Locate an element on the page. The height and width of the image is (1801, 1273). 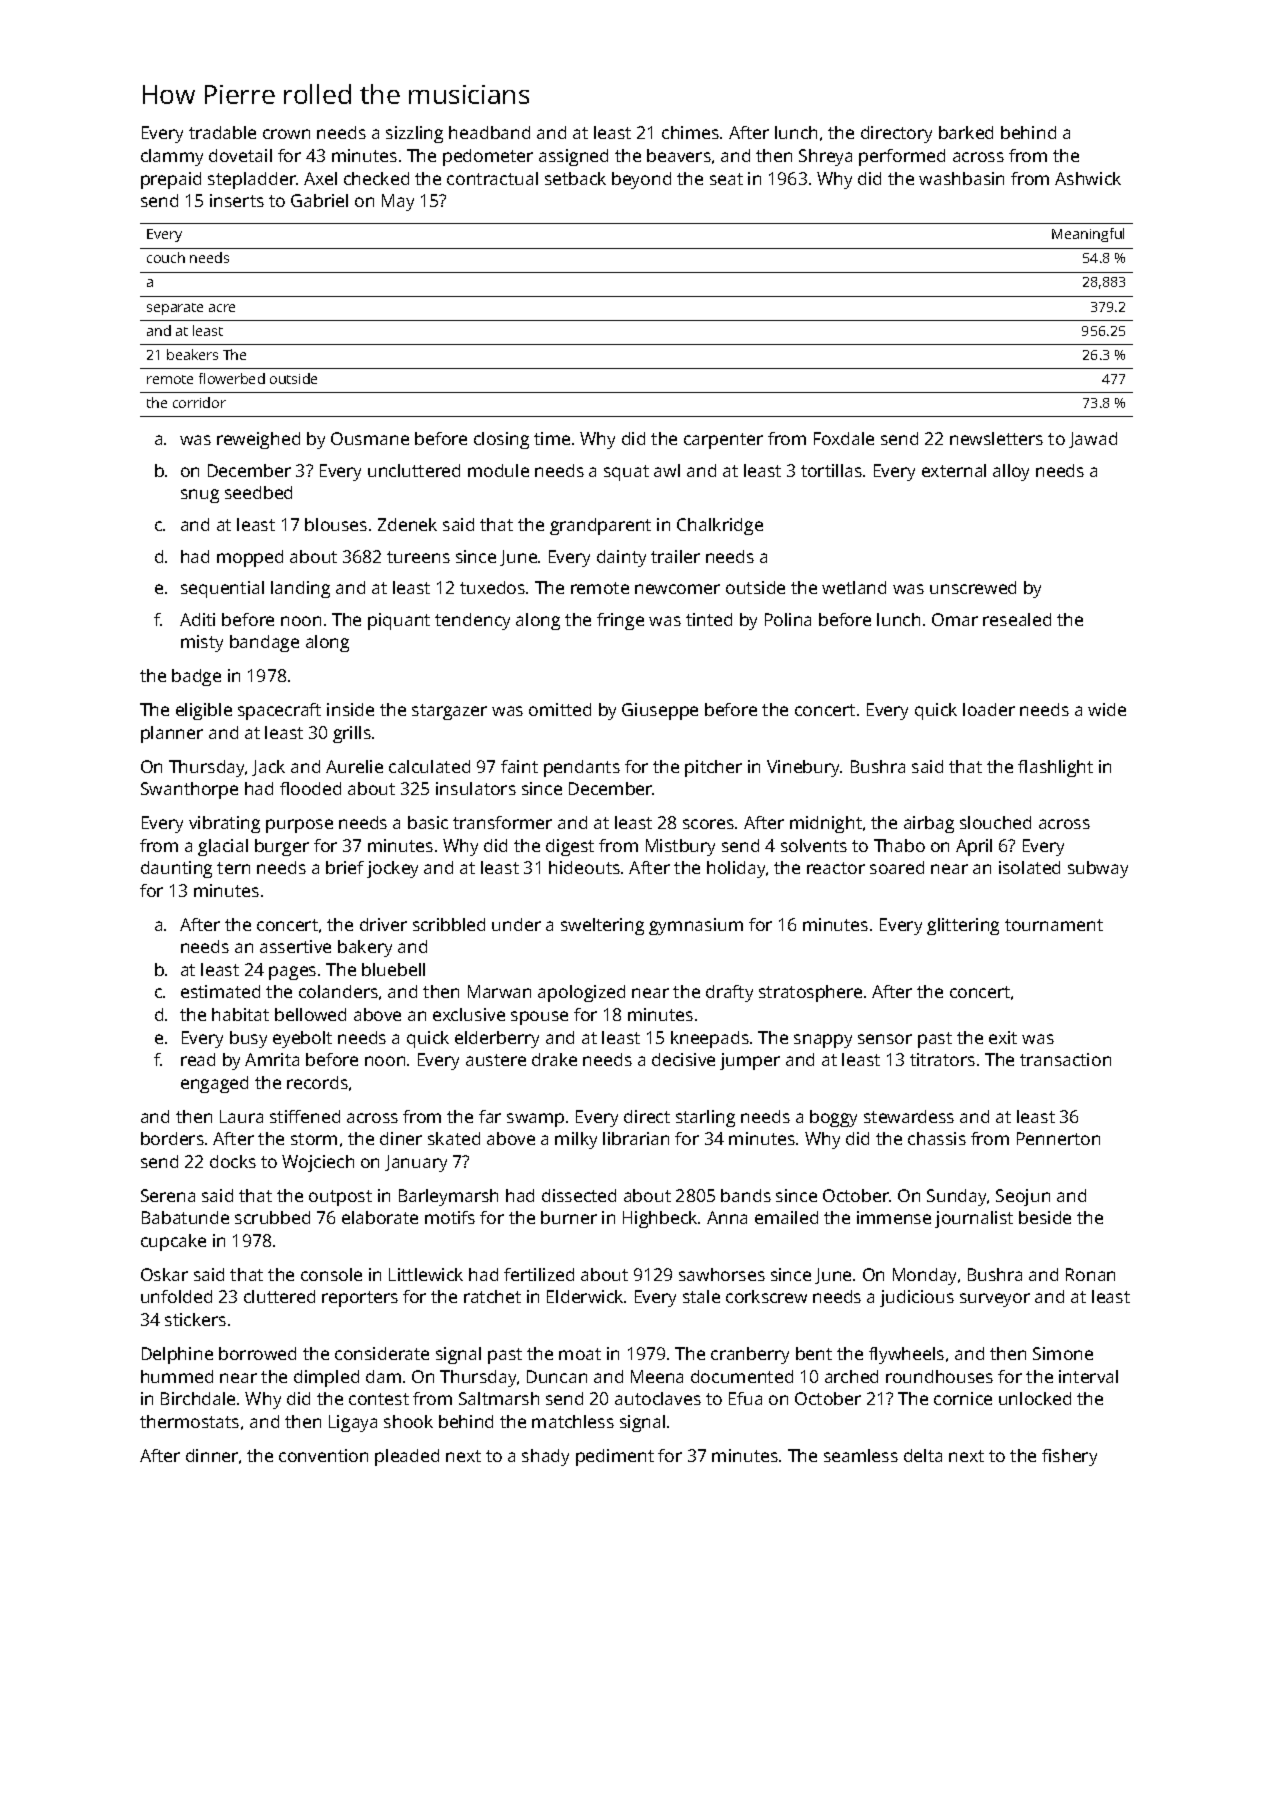
daunting is located at coordinates (176, 869).
